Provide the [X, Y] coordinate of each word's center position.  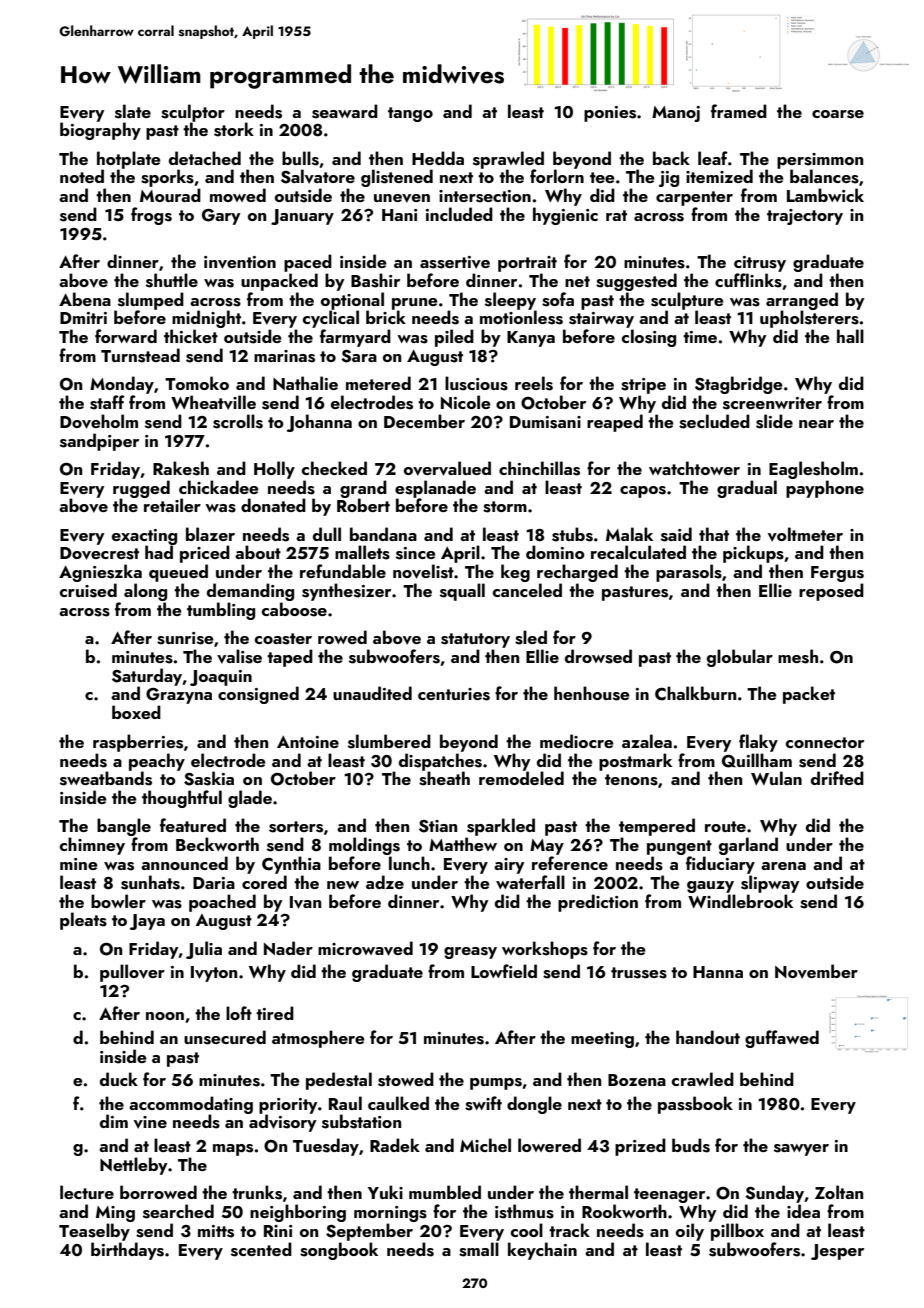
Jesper [837, 1252]
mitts [216, 1231]
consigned [258, 695]
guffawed [782, 1039]
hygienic [565, 216]
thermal [598, 1192]
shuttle [172, 280]
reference [570, 863]
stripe [643, 386]
